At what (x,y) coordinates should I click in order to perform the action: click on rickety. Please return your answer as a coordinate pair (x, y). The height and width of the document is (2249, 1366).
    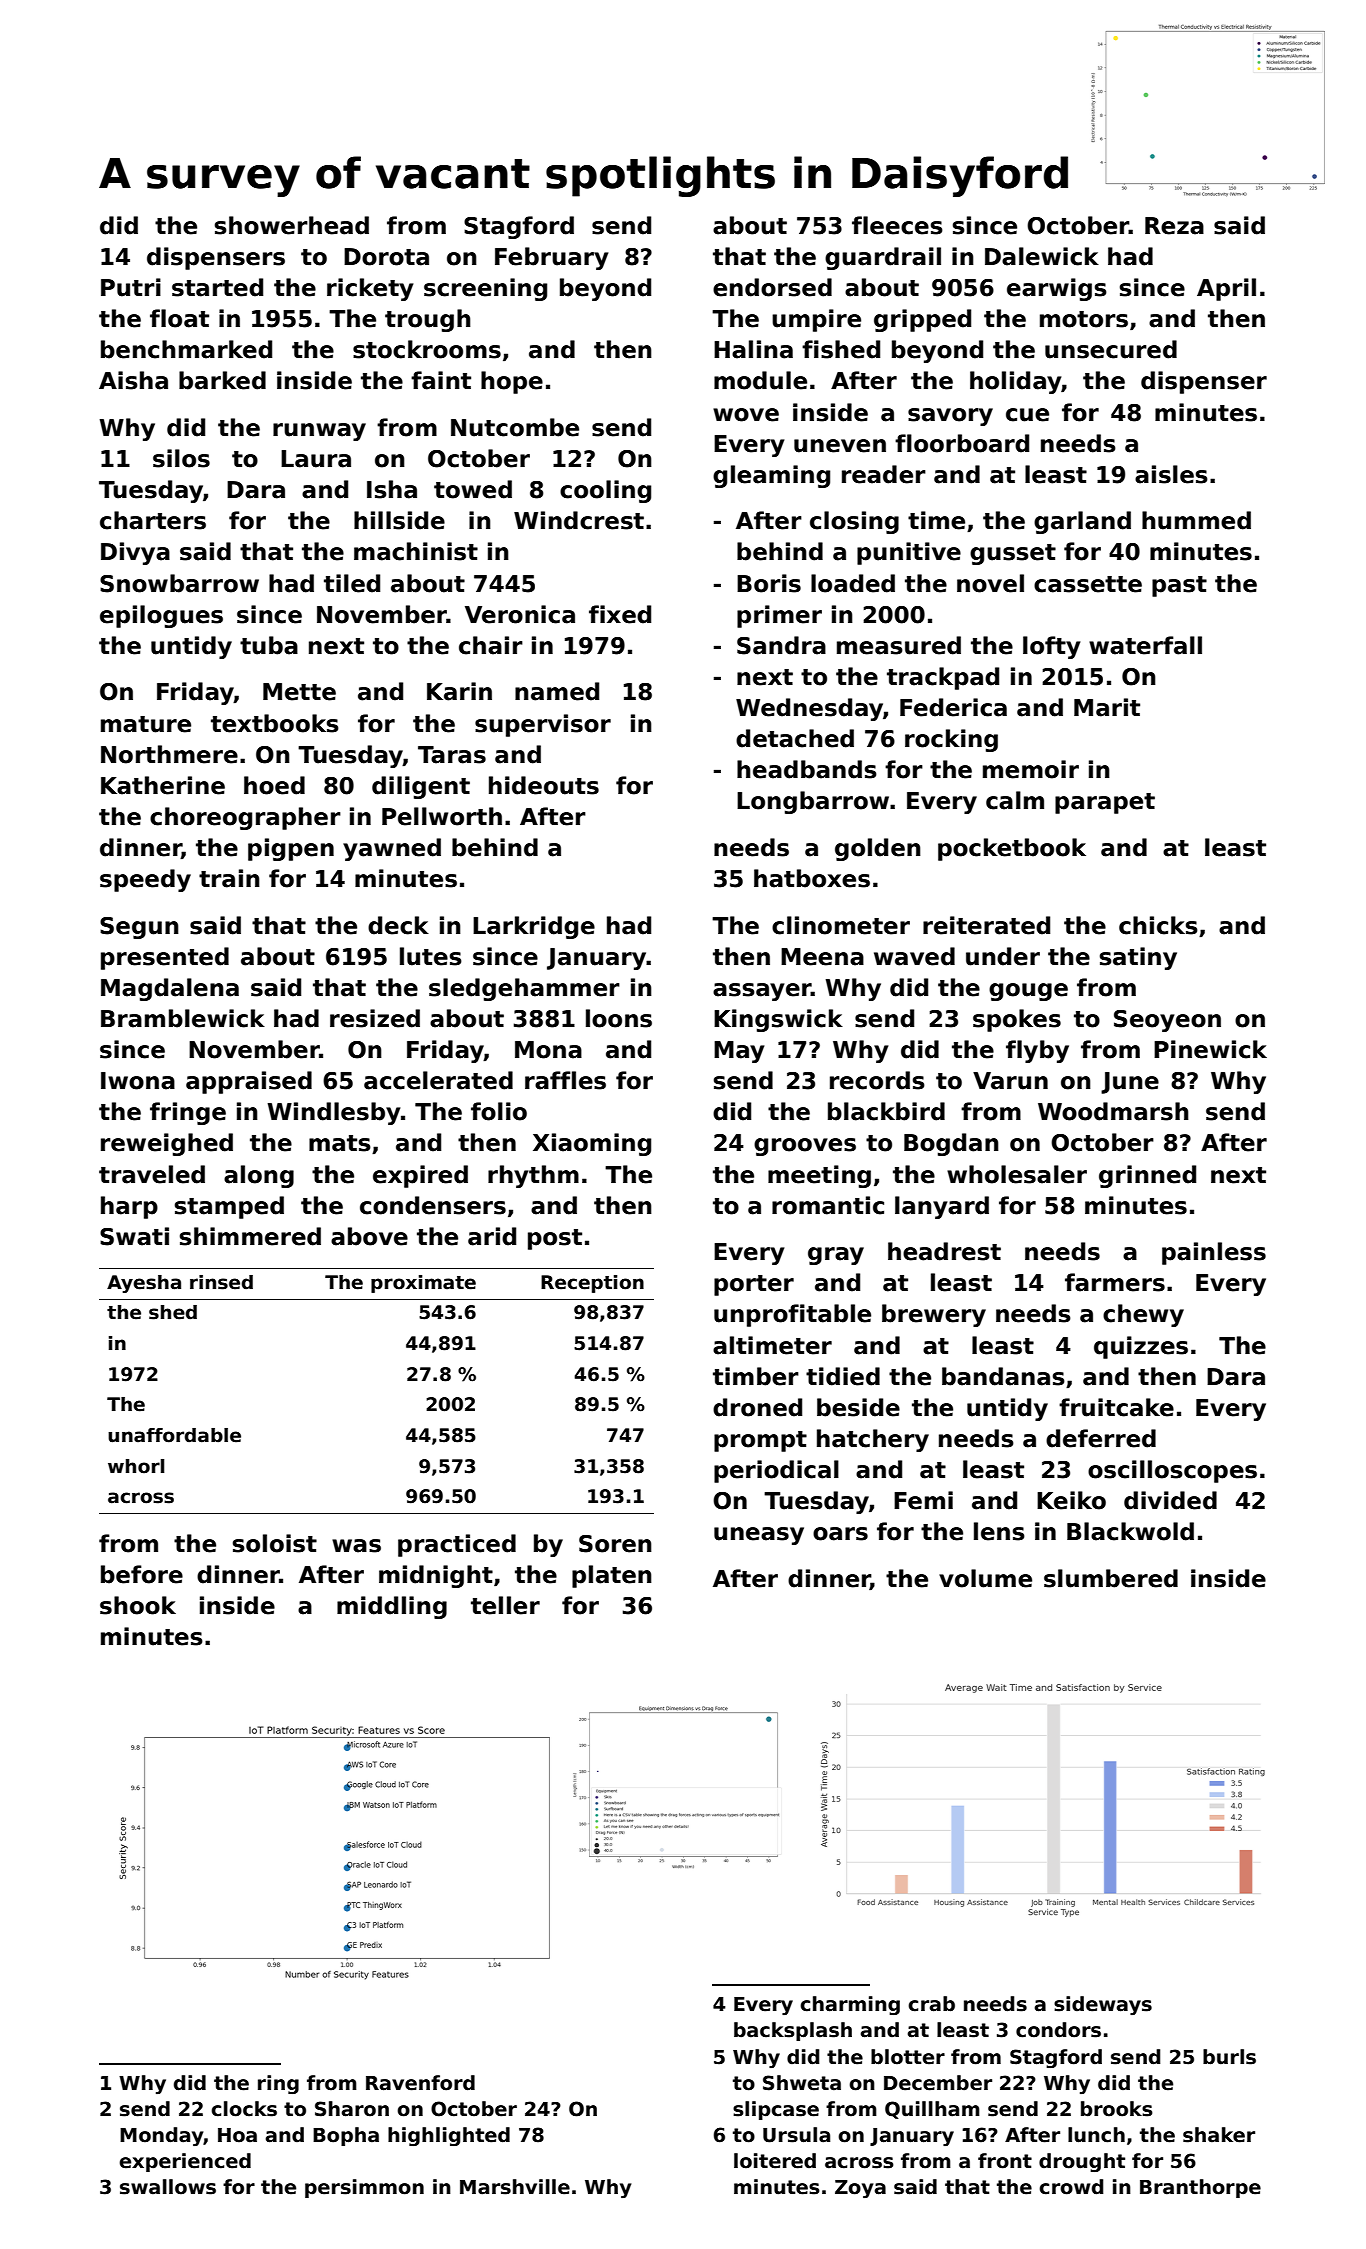
    Looking at the image, I should click on (370, 289).
